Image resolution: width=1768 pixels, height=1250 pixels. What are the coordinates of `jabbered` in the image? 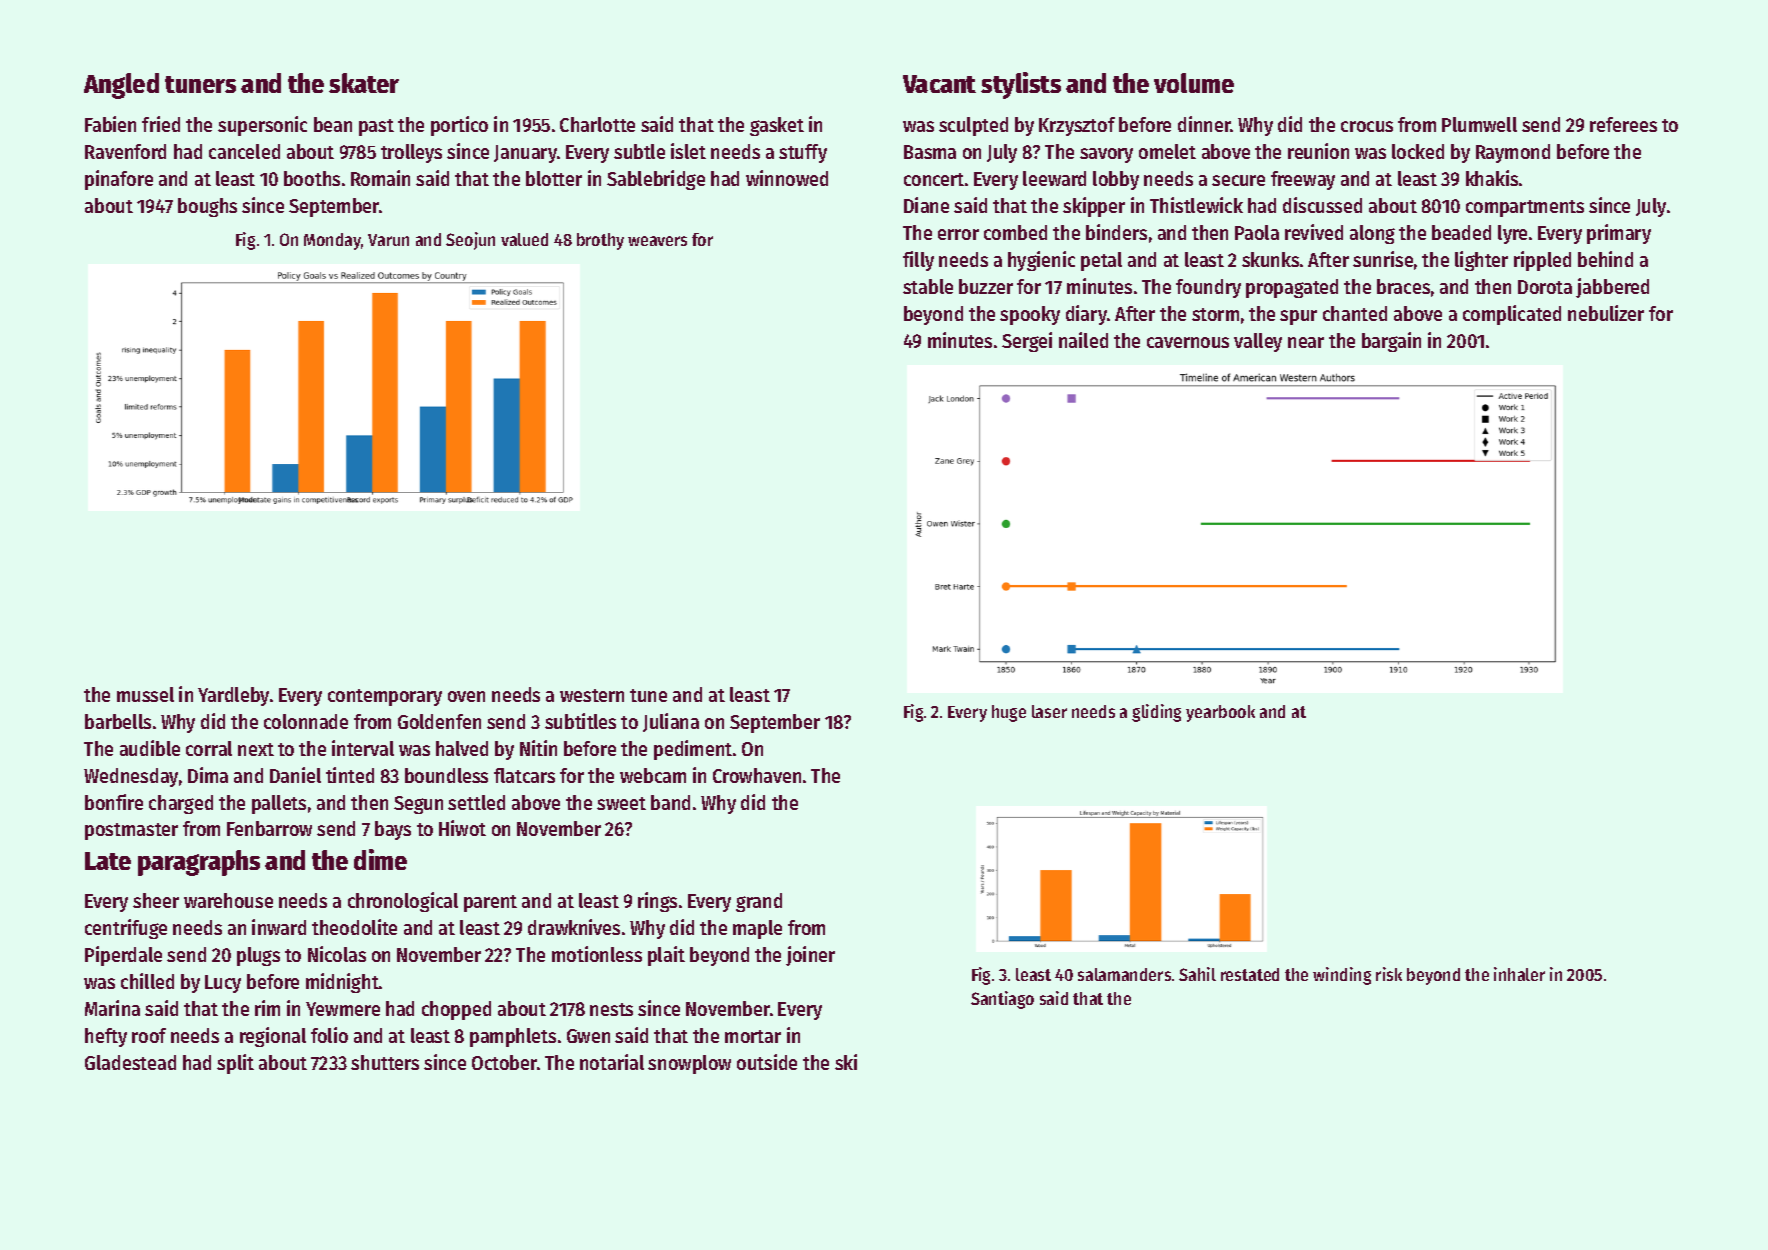 It's located at (1612, 288).
